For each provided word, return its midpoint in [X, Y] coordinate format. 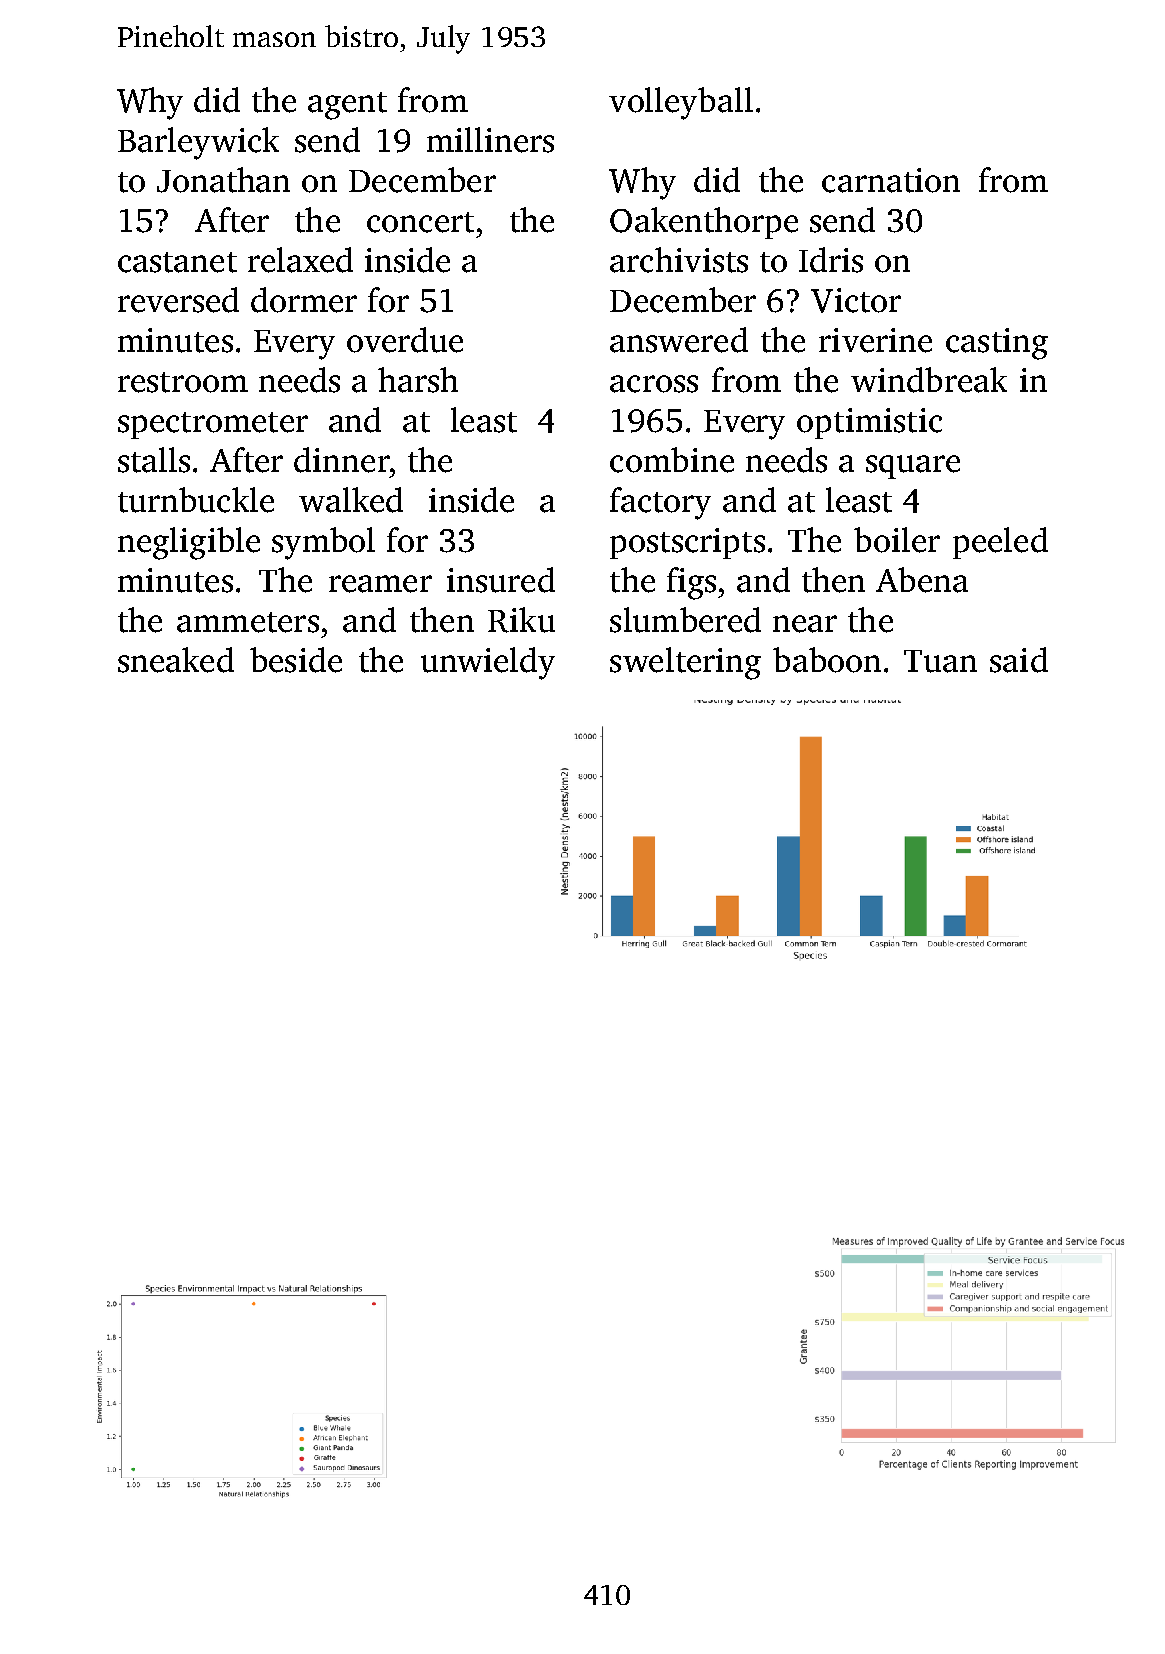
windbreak [929, 380]
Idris [831, 260]
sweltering [685, 663]
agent [347, 106]
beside [296, 660]
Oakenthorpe [704, 223]
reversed [178, 300]
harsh [418, 380]
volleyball [681, 103]
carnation [891, 180]
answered [679, 340]
